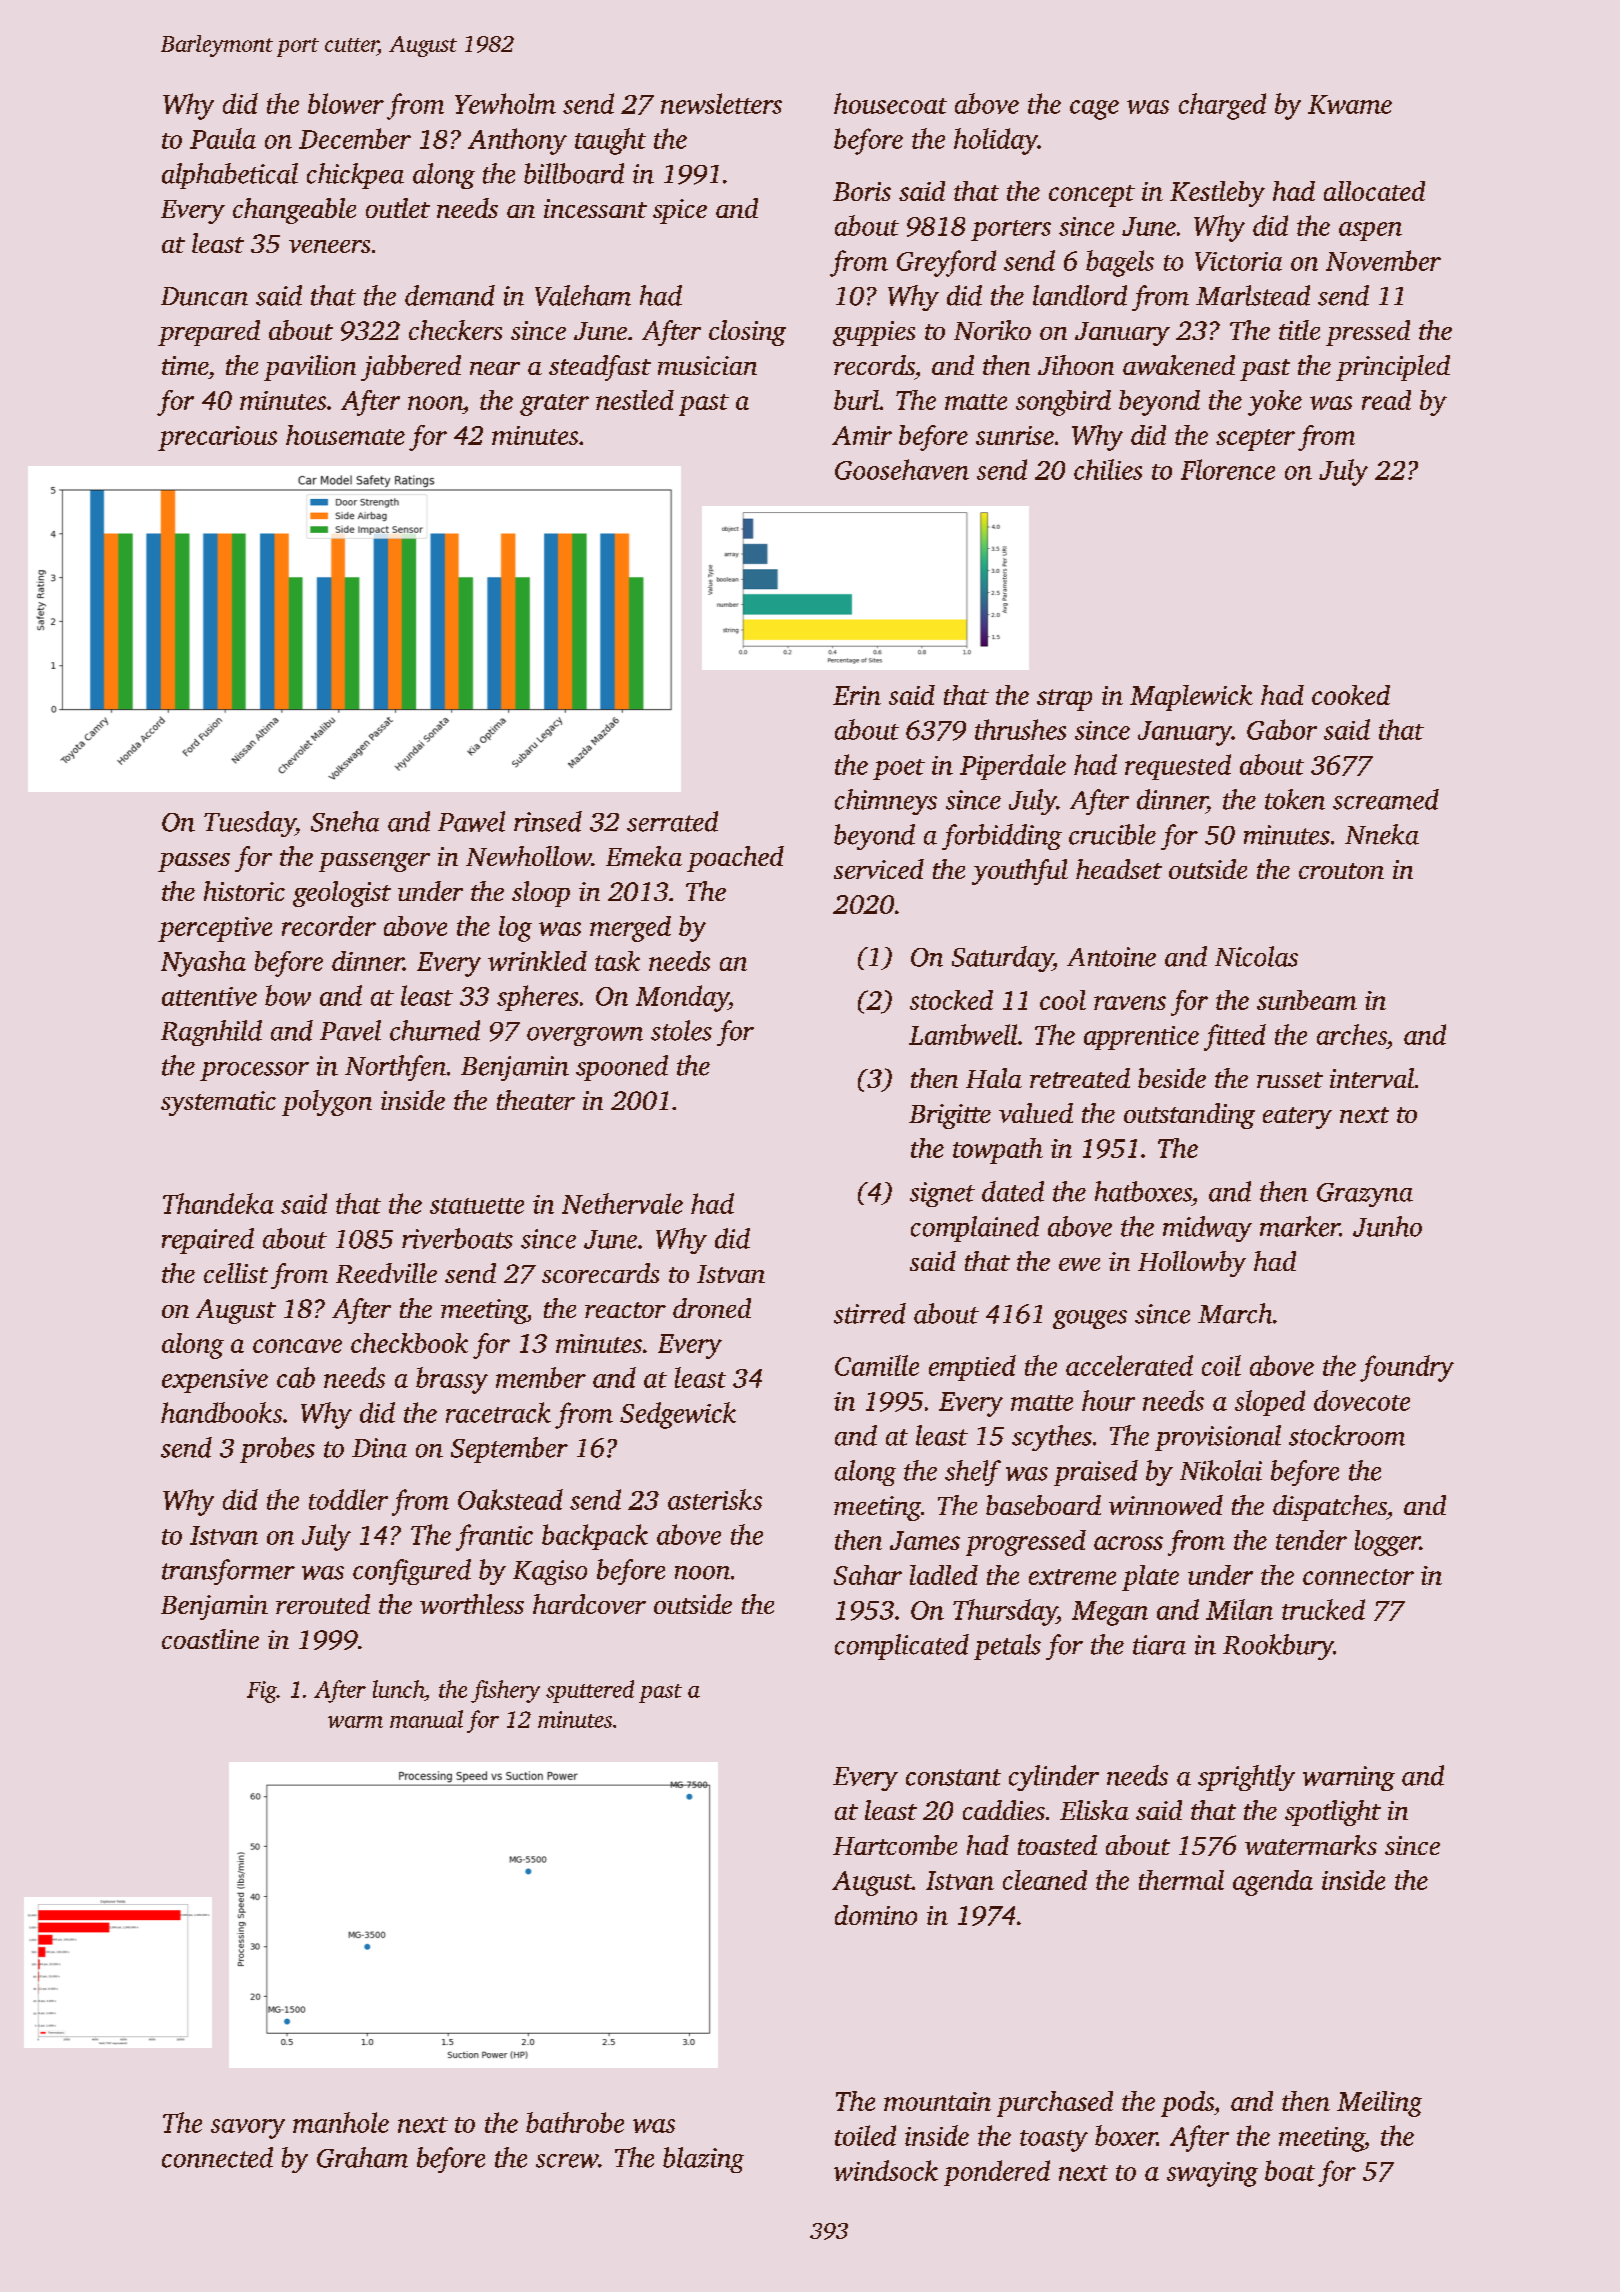 This screenshot has width=1620, height=2292. What do you see at coordinates (1235, 1037) in the screenshot?
I see `fitted` at bounding box center [1235, 1037].
